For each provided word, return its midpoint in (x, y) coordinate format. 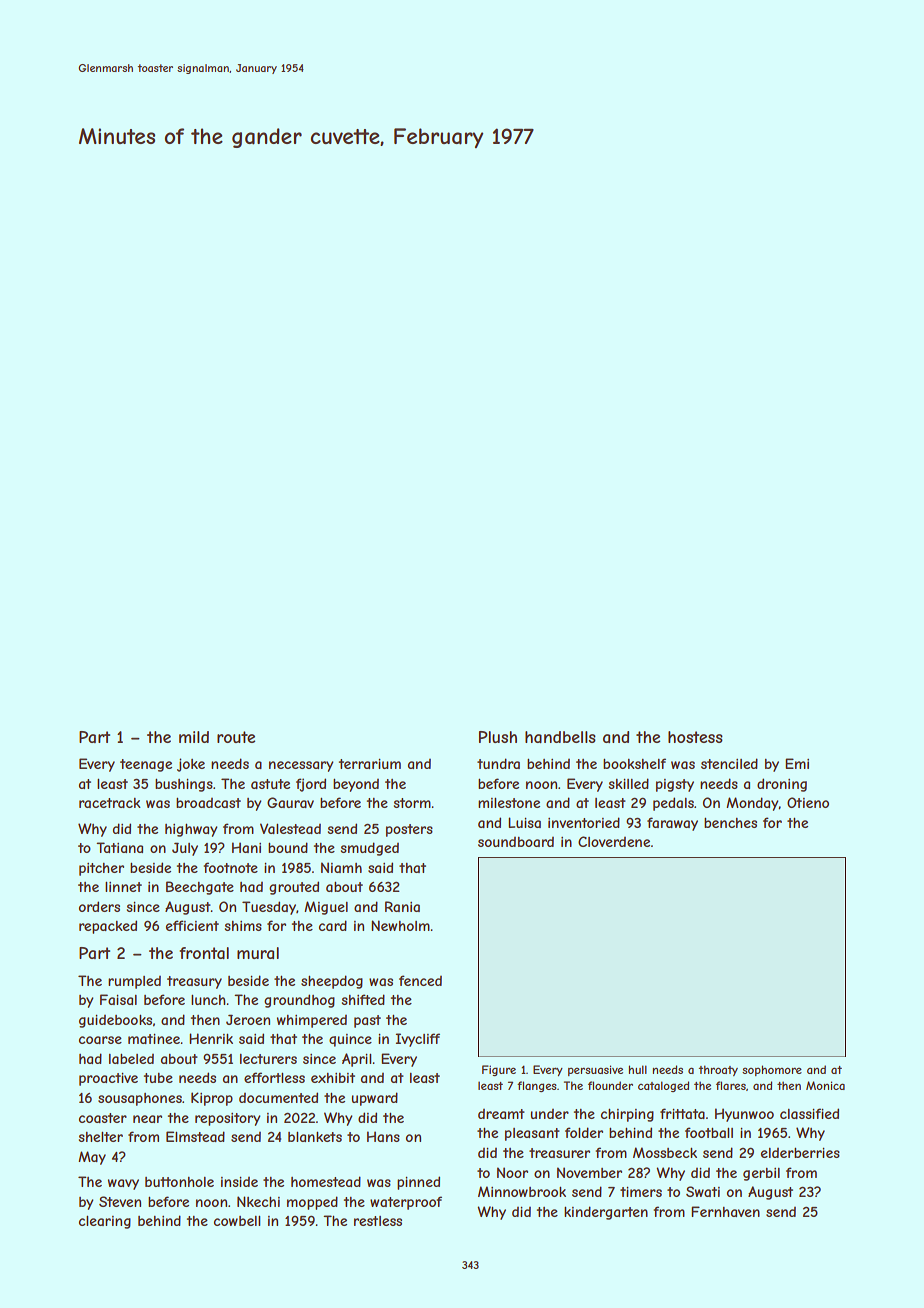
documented (278, 1097)
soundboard (516, 842)
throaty (718, 1070)
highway (191, 830)
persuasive (595, 1070)
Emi (797, 763)
